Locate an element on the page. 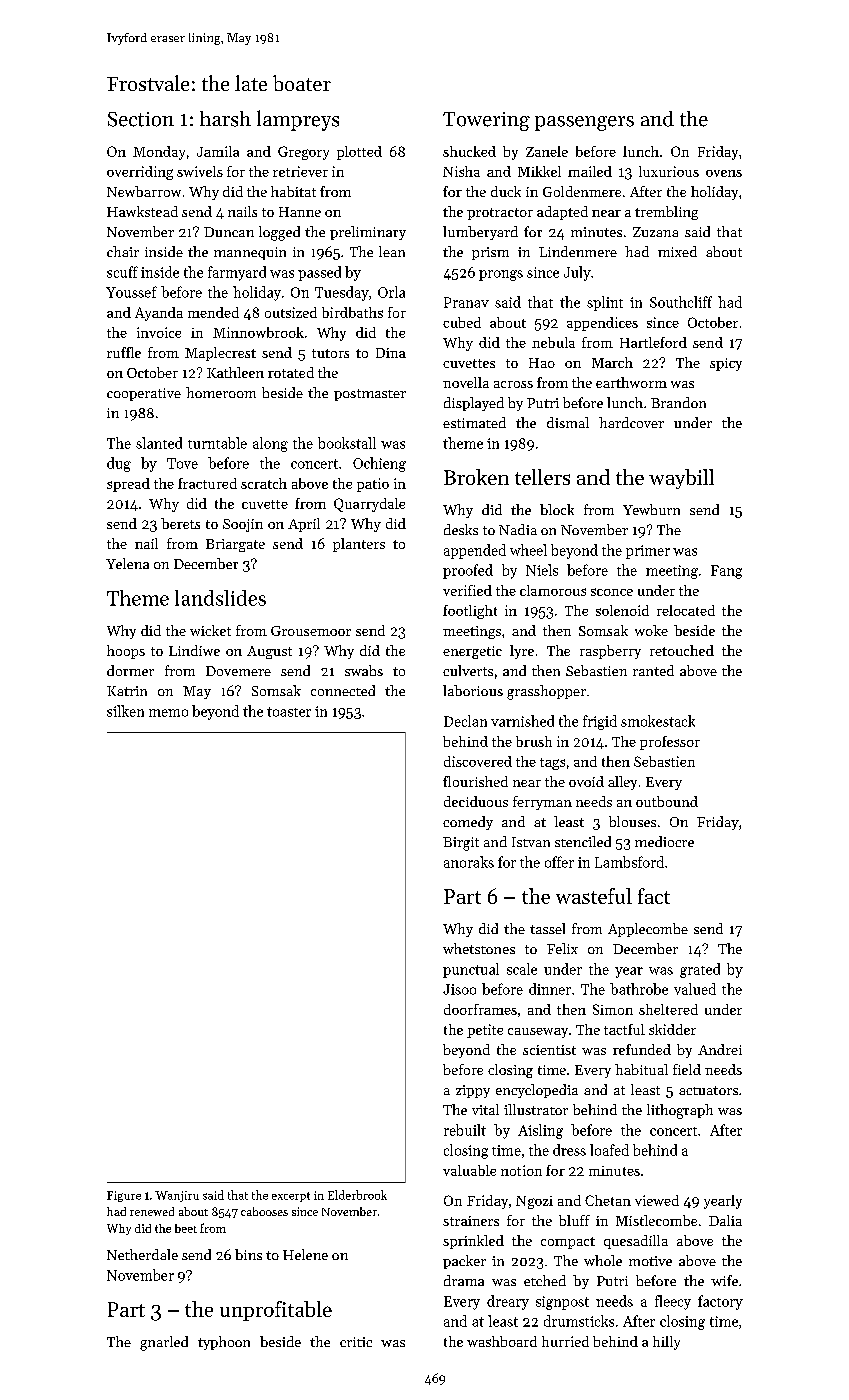 The image size is (849, 1400). Yewburn is located at coordinates (651, 509).
